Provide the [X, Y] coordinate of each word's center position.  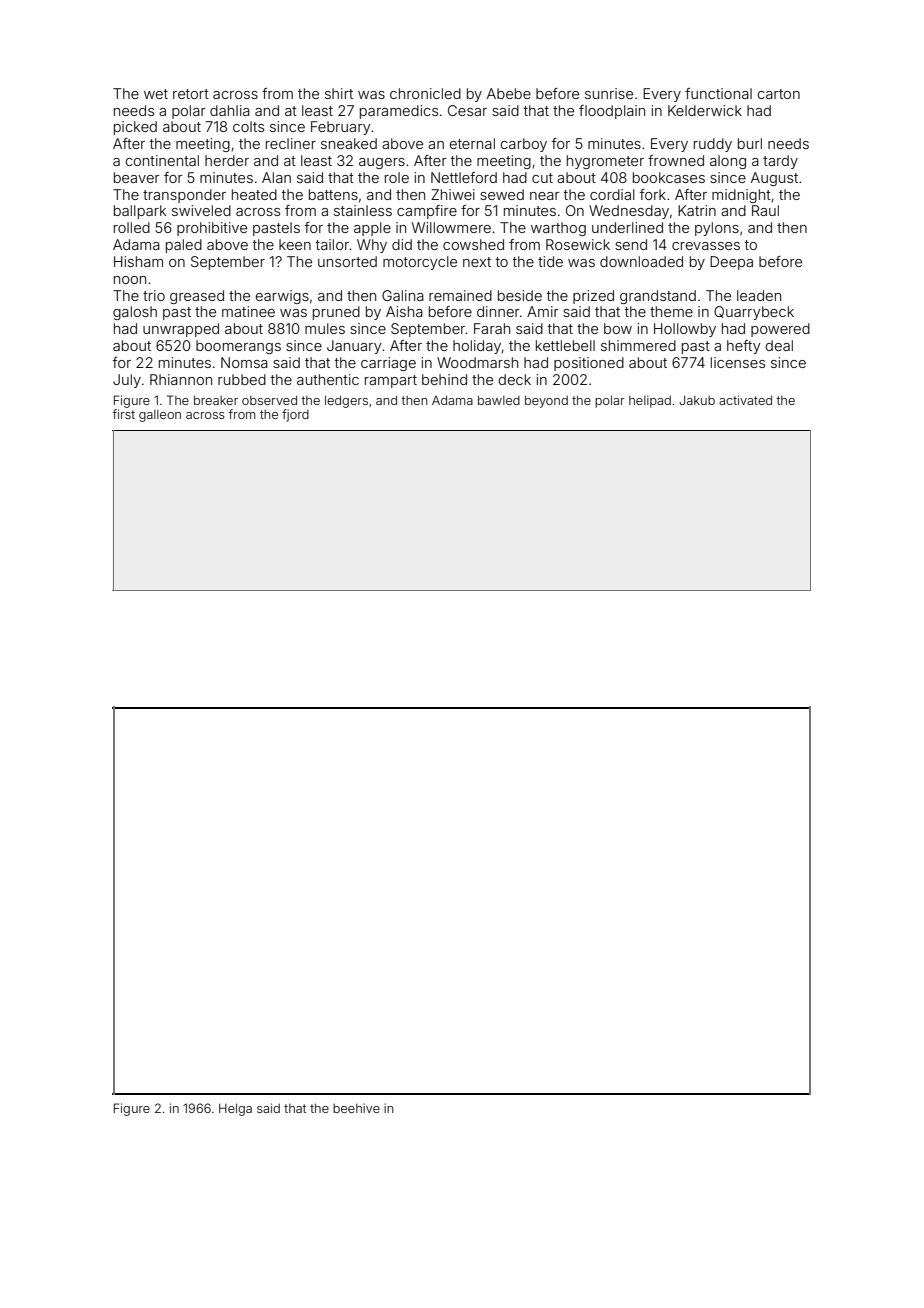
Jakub [697, 400]
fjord [295, 415]
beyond [546, 401]
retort [191, 94]
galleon [160, 416]
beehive [356, 1108]
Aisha [404, 311]
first [124, 414]
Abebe [509, 93]
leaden [759, 295]
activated [745, 400]
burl [750, 143]
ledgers [346, 401]
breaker [216, 400]
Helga [235, 1109]
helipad [650, 401]
